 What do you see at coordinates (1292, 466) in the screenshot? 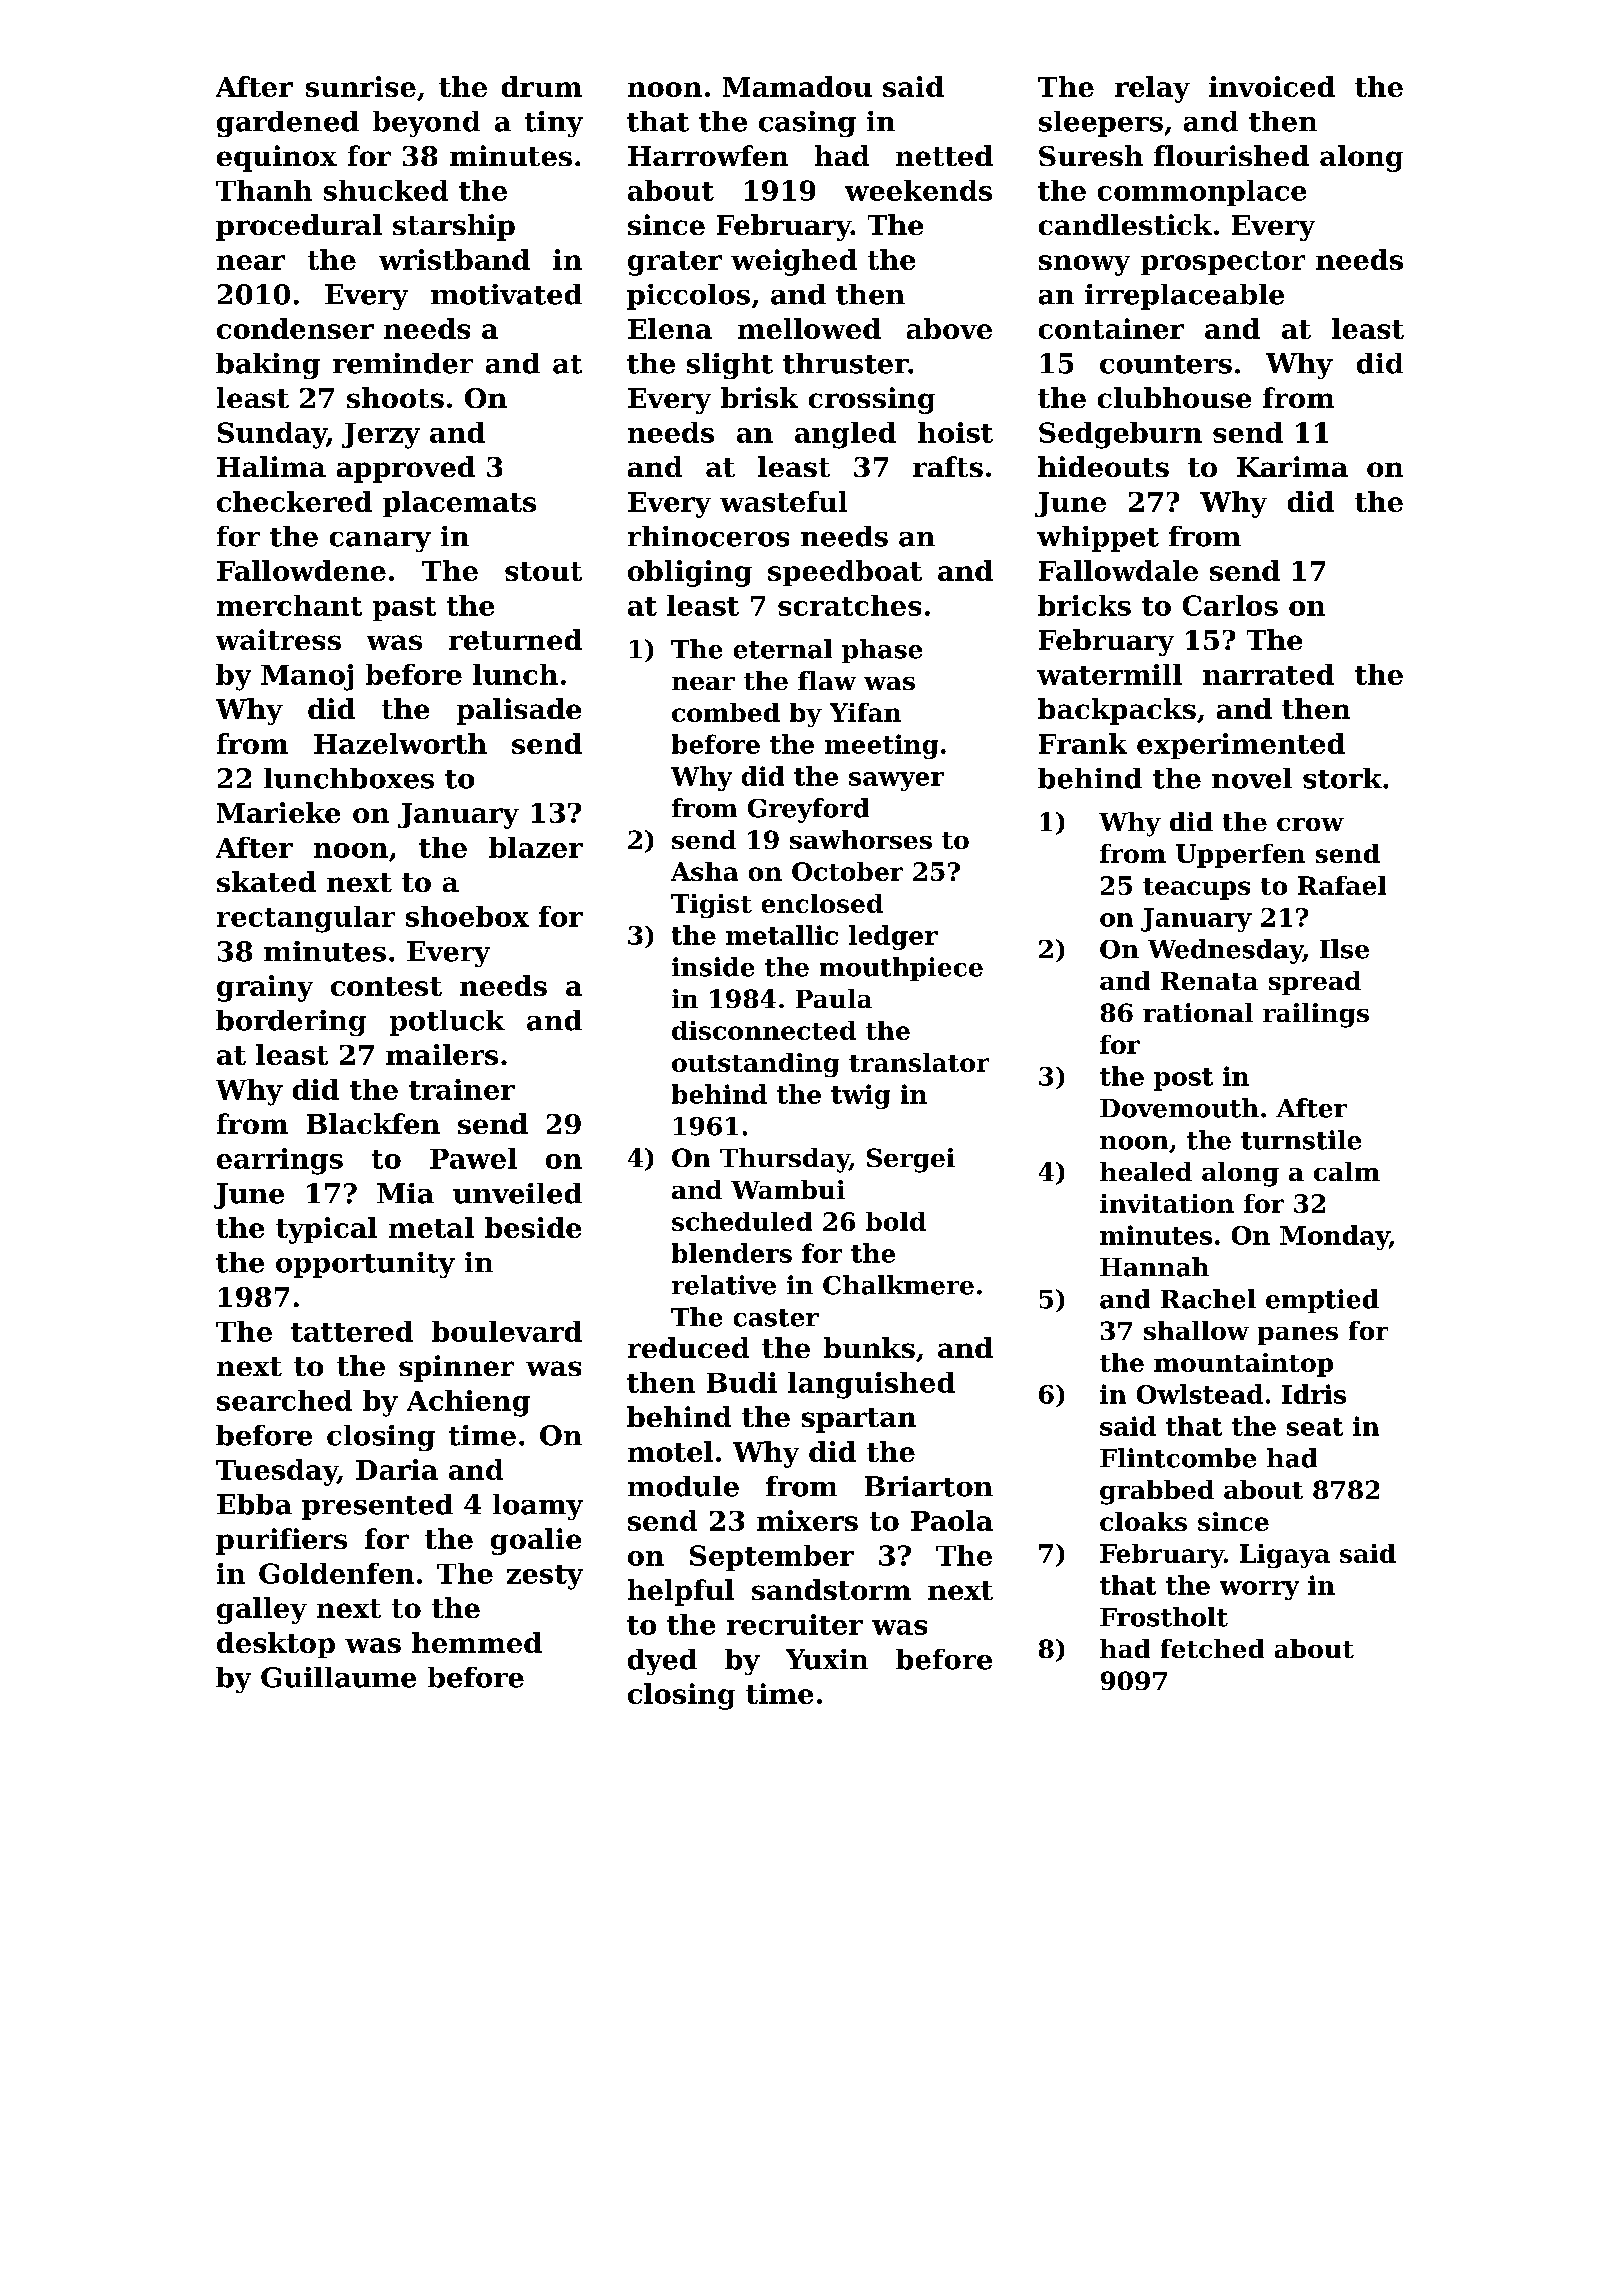
I see `Karima` at bounding box center [1292, 466].
